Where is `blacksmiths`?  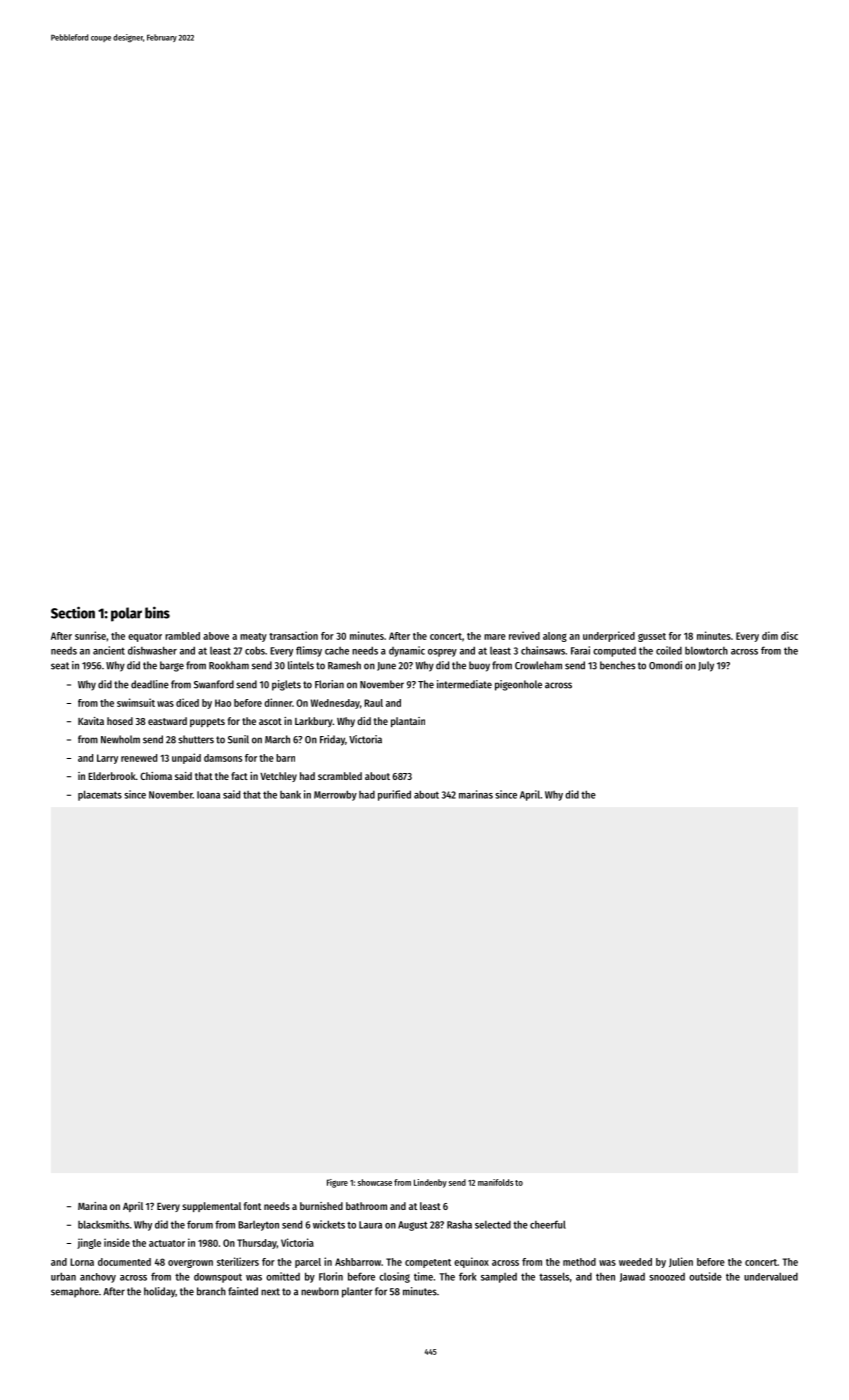 blacksmiths is located at coordinates (103, 1224).
